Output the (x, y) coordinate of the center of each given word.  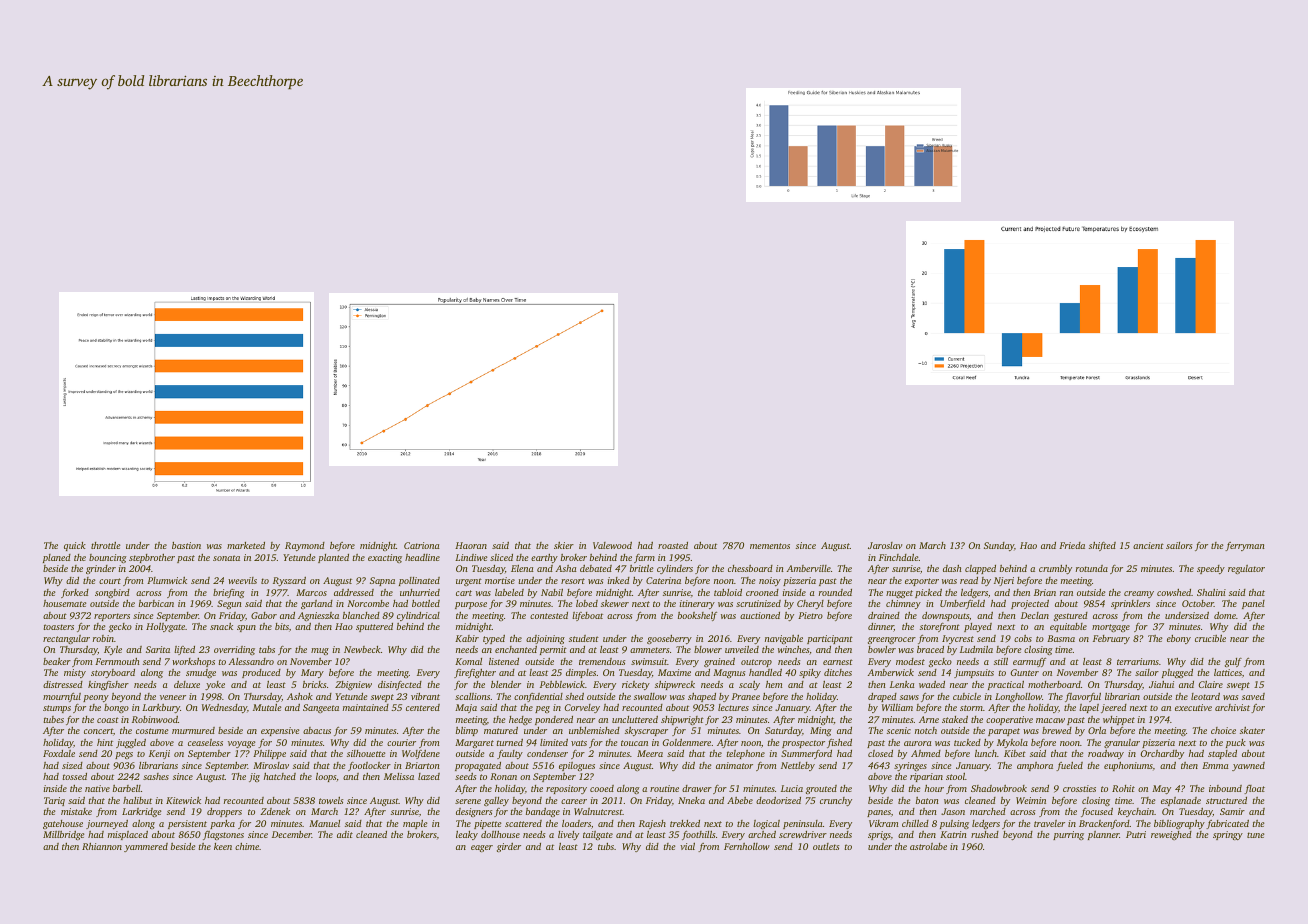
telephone (746, 754)
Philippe (269, 754)
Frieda (1072, 545)
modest (910, 661)
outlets (826, 846)
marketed (246, 545)
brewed (1057, 730)
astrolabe (928, 846)
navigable (784, 639)
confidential (538, 697)
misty (75, 673)
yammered (146, 847)
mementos (770, 546)
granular (1122, 743)
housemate (64, 603)
